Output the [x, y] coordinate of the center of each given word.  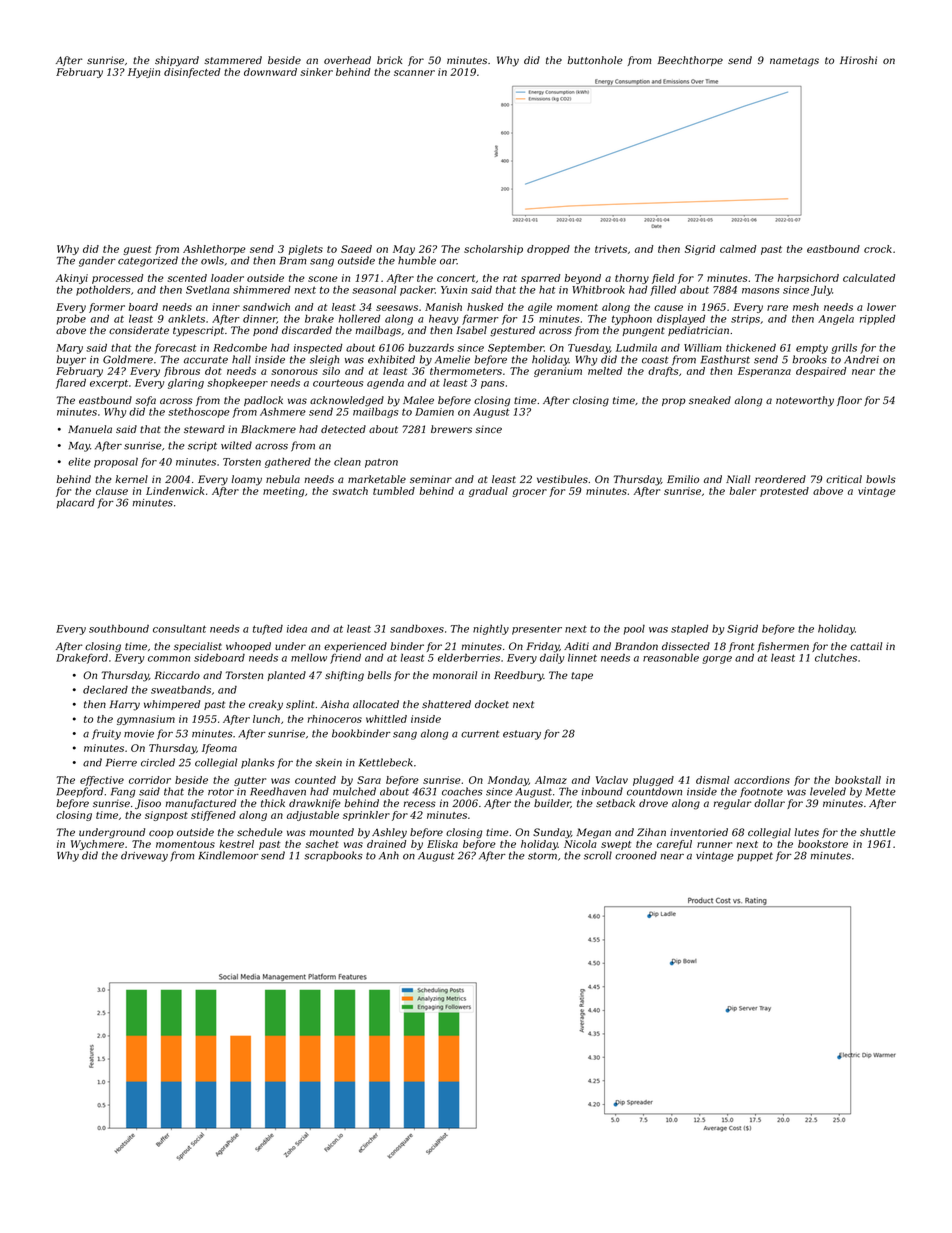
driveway [144, 856]
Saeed [356, 249]
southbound [119, 629]
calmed [738, 249]
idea [297, 629]
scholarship [493, 250]
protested [784, 492]
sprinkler [366, 816]
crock [878, 249]
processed [117, 279]
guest [137, 250]
